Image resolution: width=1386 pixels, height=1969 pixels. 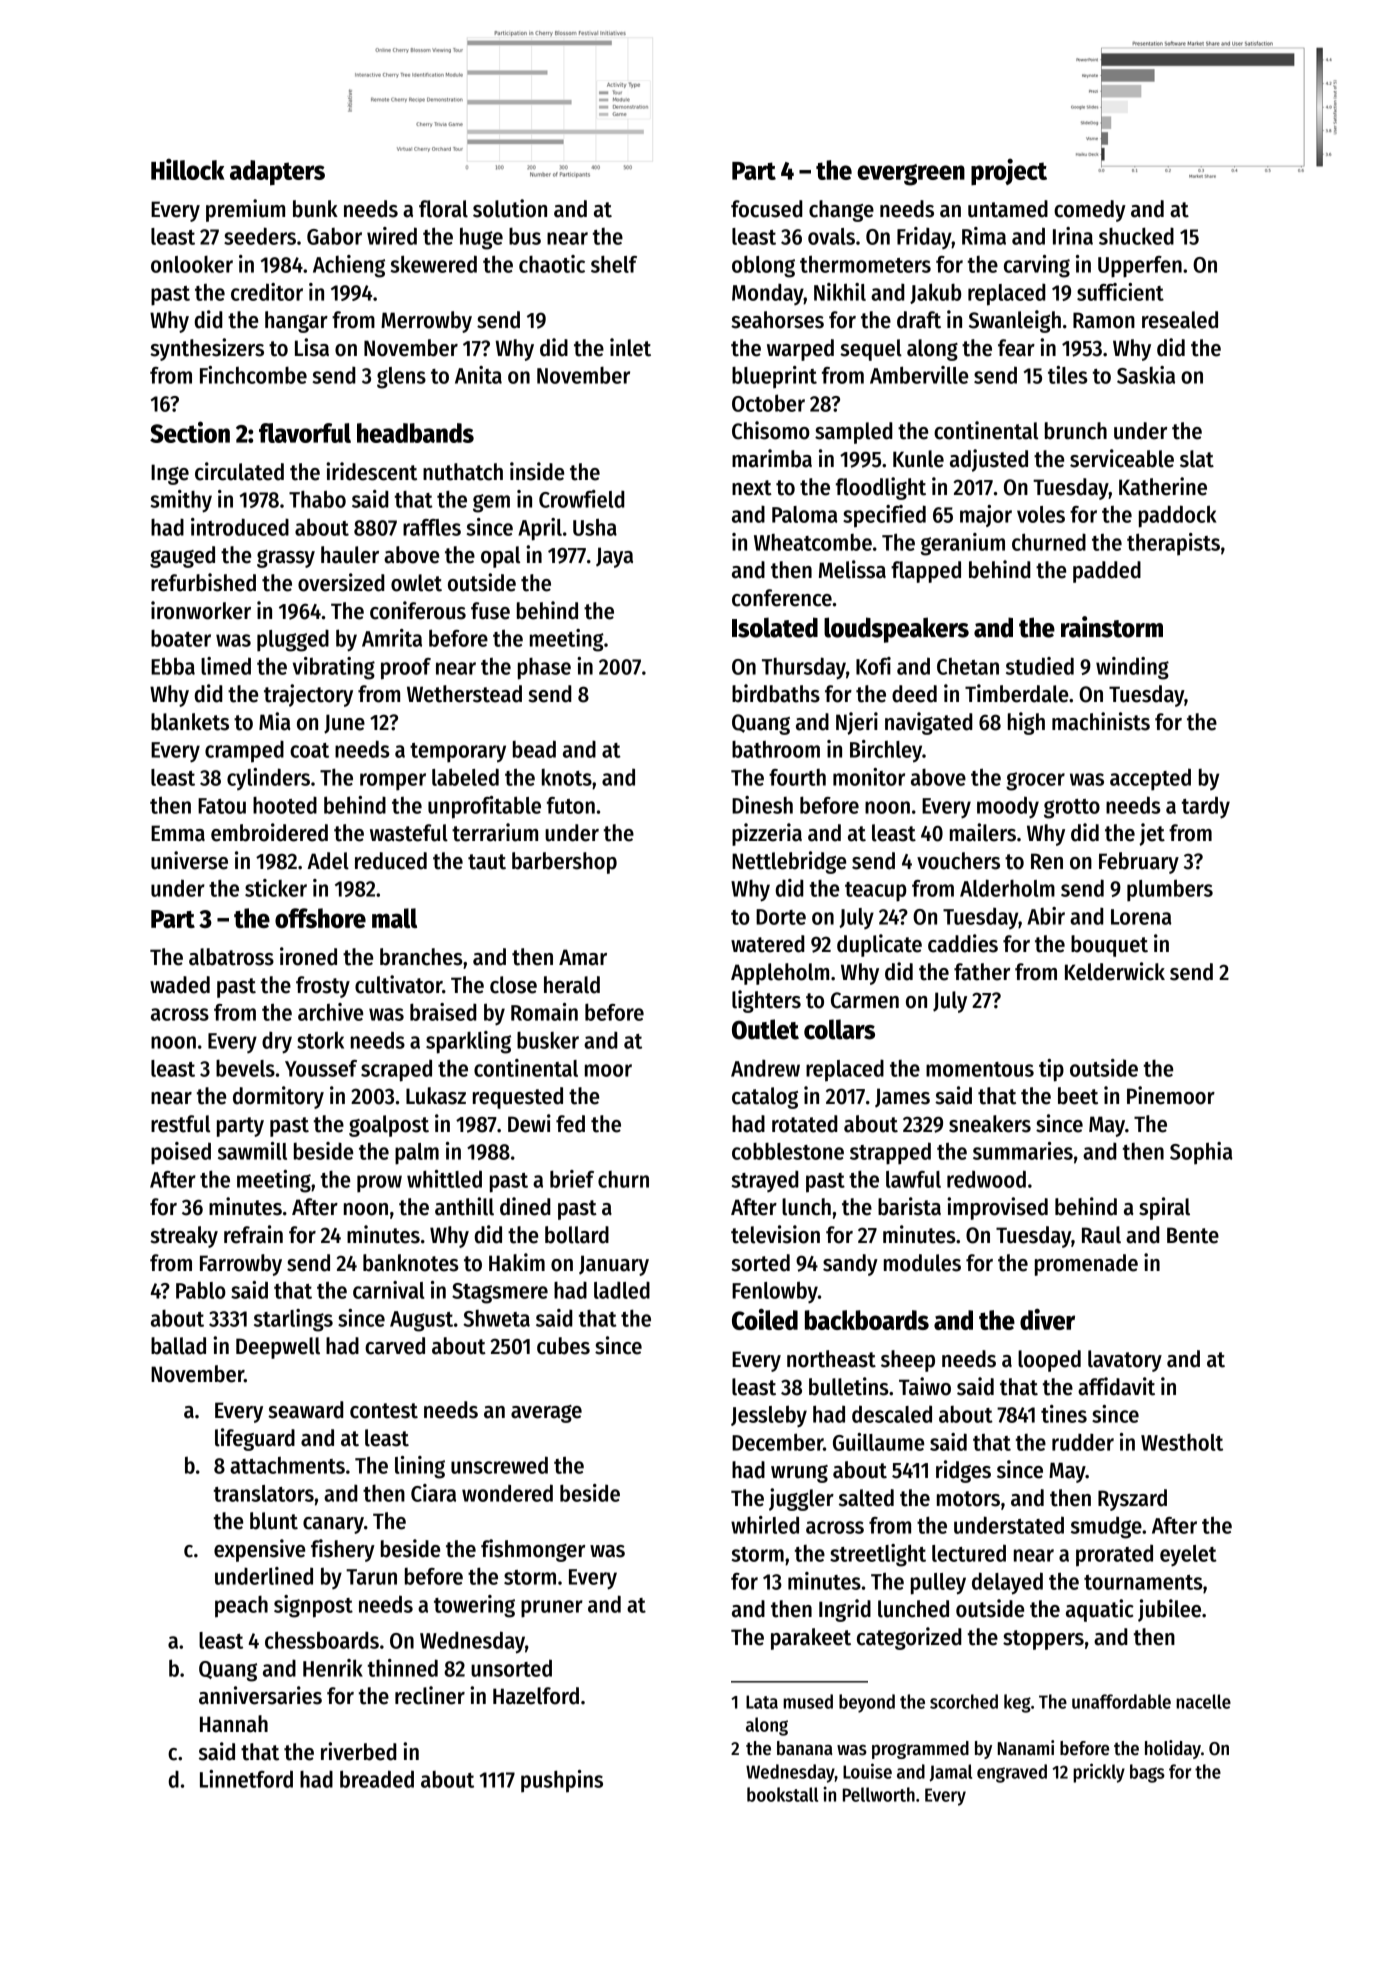 What do you see at coordinates (1009, 171) in the image?
I see `project` at bounding box center [1009, 171].
